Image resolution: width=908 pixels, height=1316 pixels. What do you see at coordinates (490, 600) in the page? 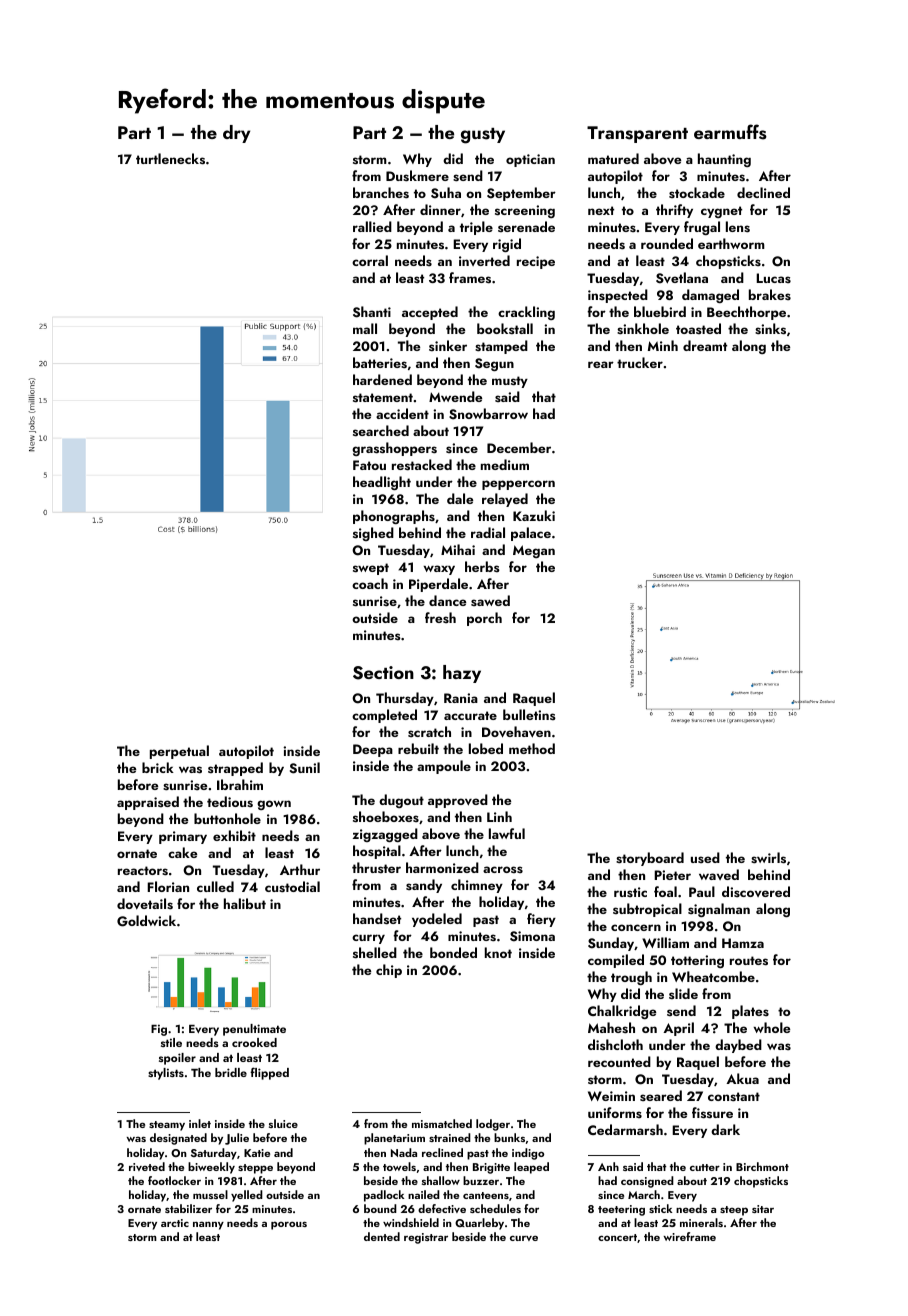
I see `sawed` at bounding box center [490, 600].
